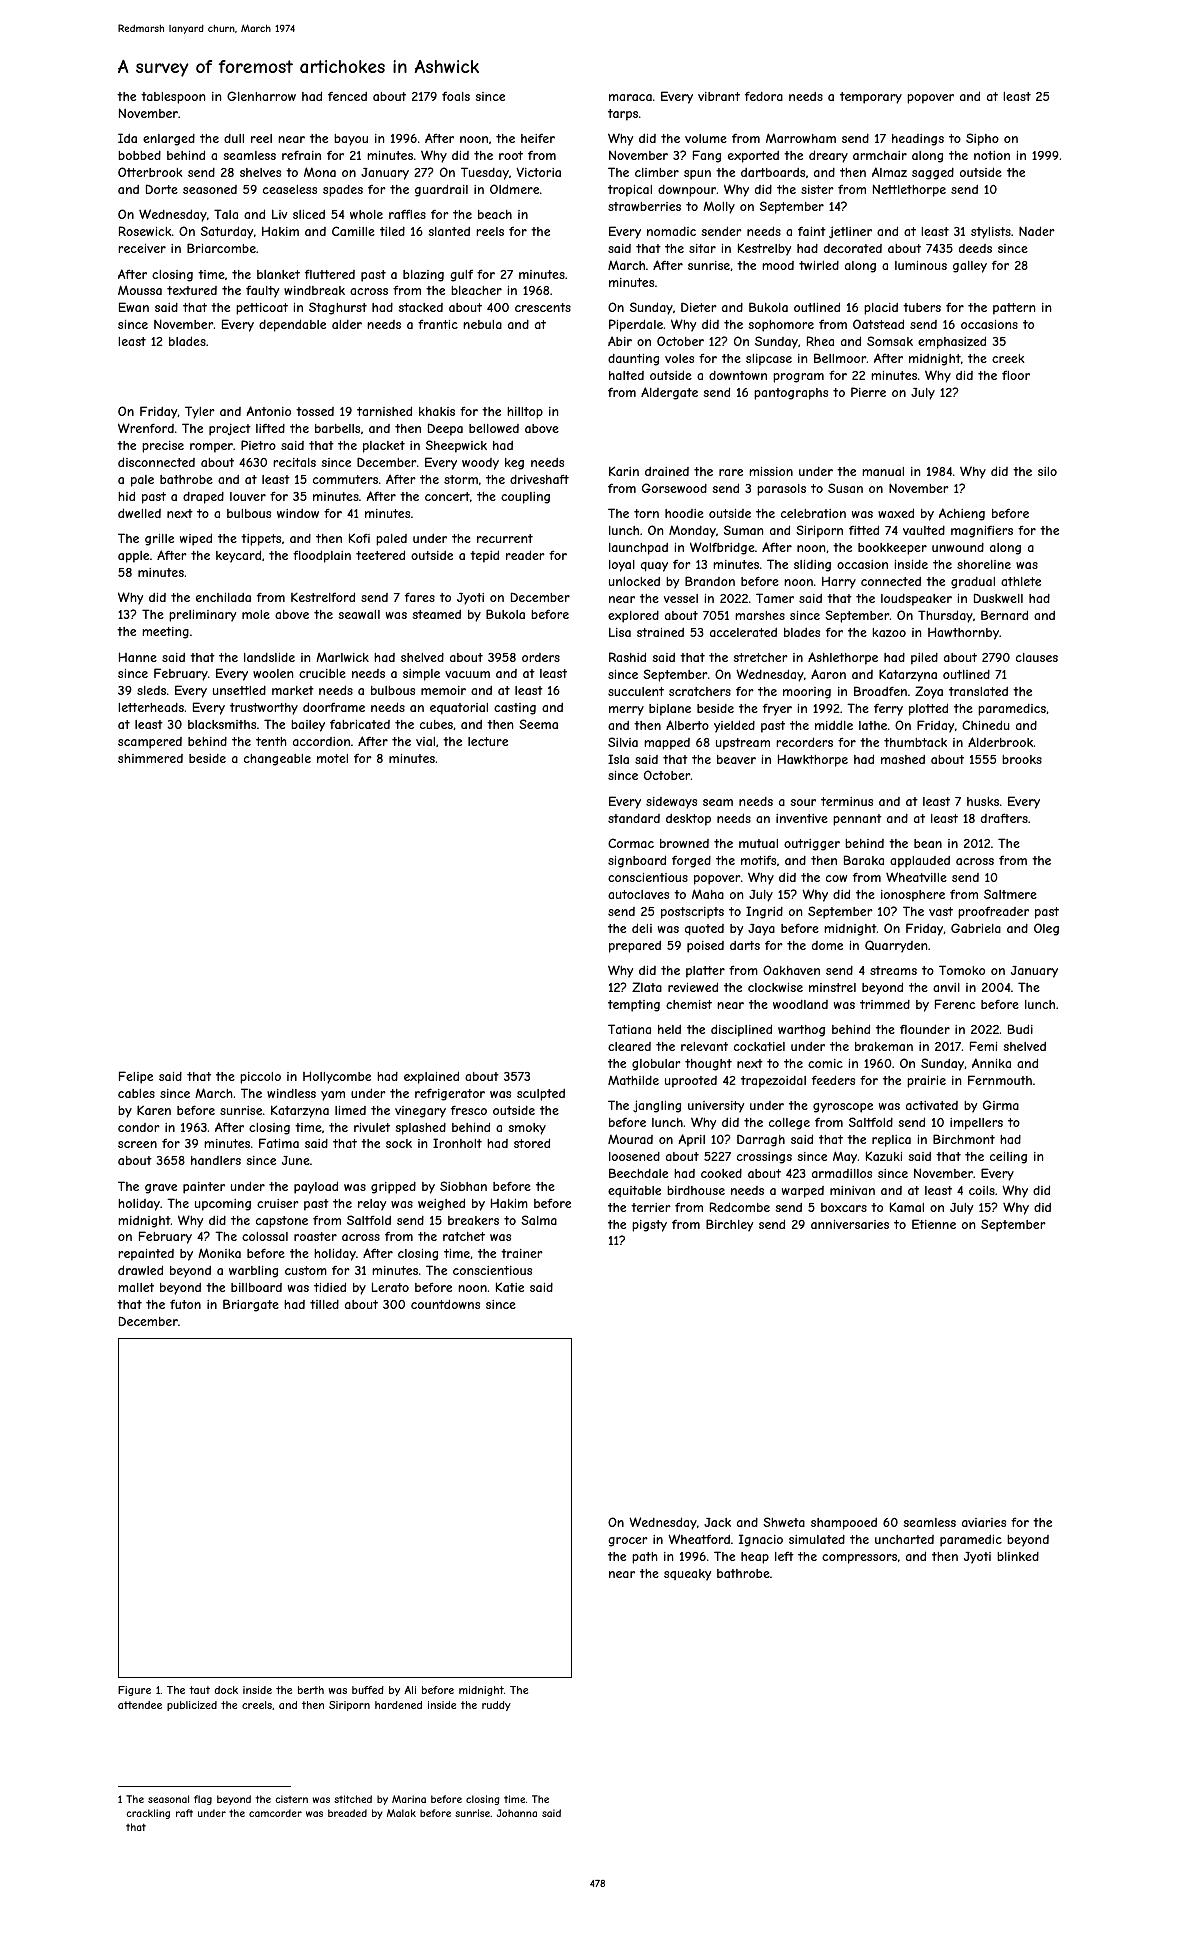 Image resolution: width=1180 pixels, height=1943 pixels. Describe the element at coordinates (934, 1224) in the screenshot. I see `Etienne` at that location.
